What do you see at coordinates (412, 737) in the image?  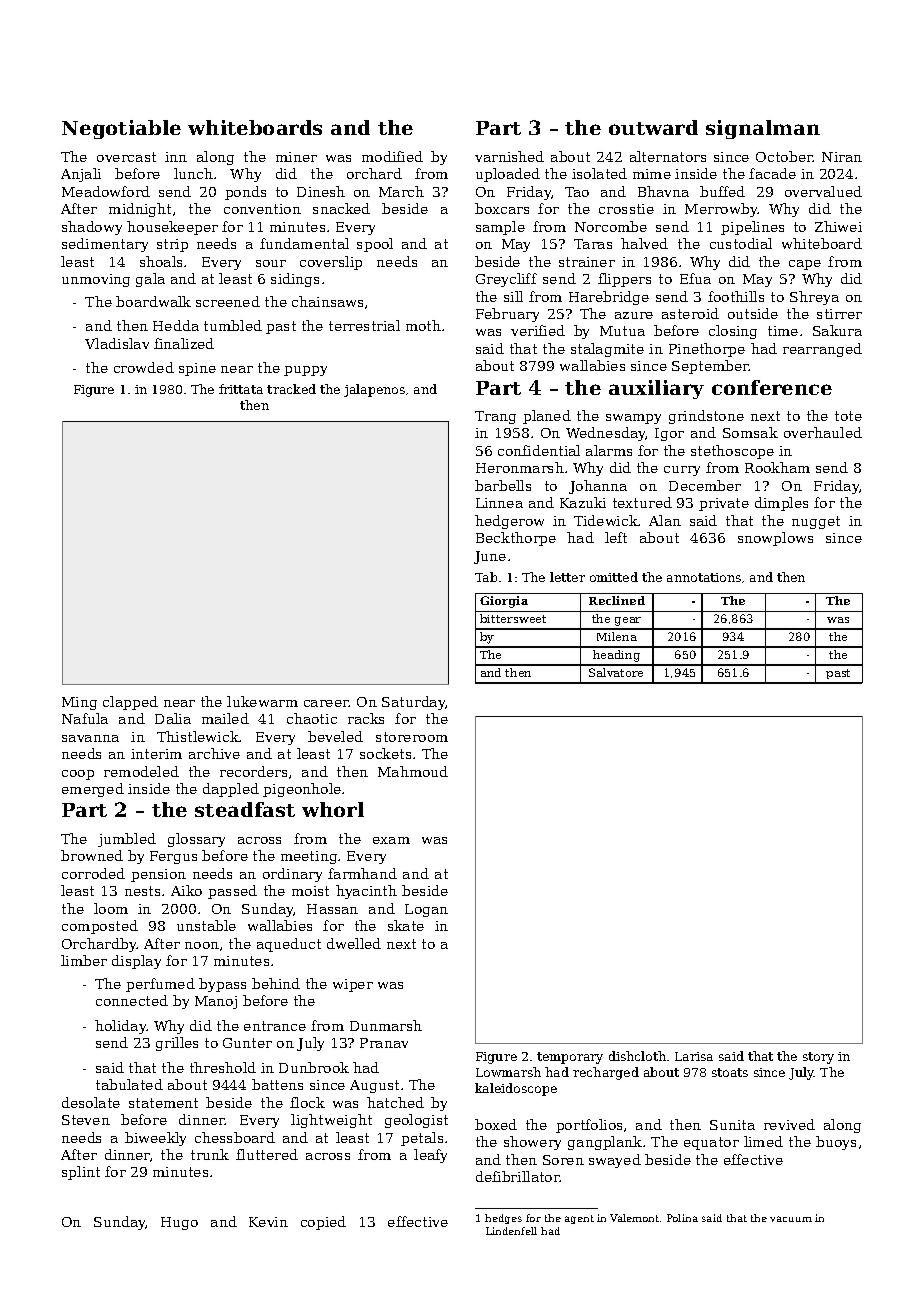 I see `storeroom` at bounding box center [412, 737].
